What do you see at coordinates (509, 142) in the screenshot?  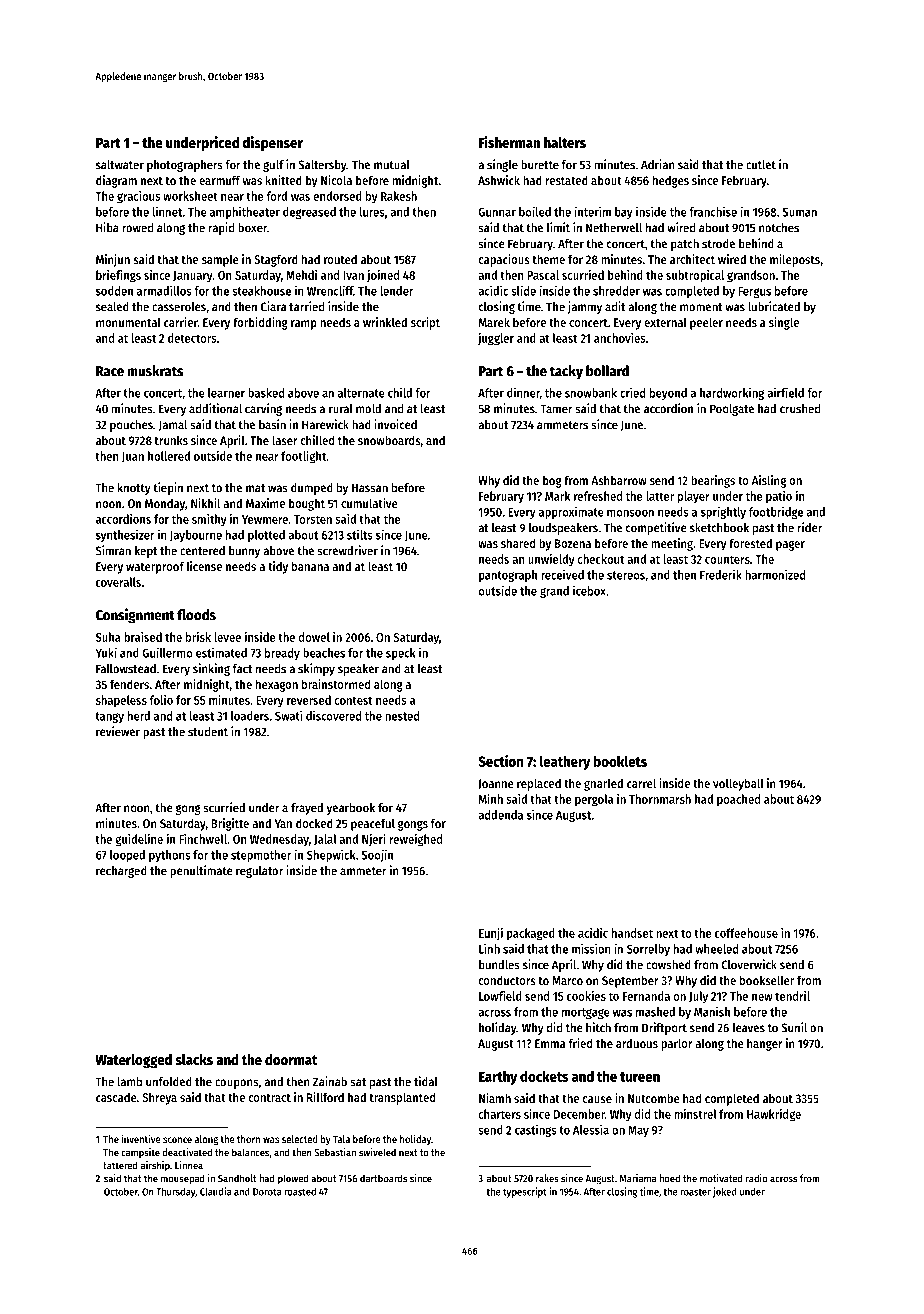 I see `Fisherman` at bounding box center [509, 142].
